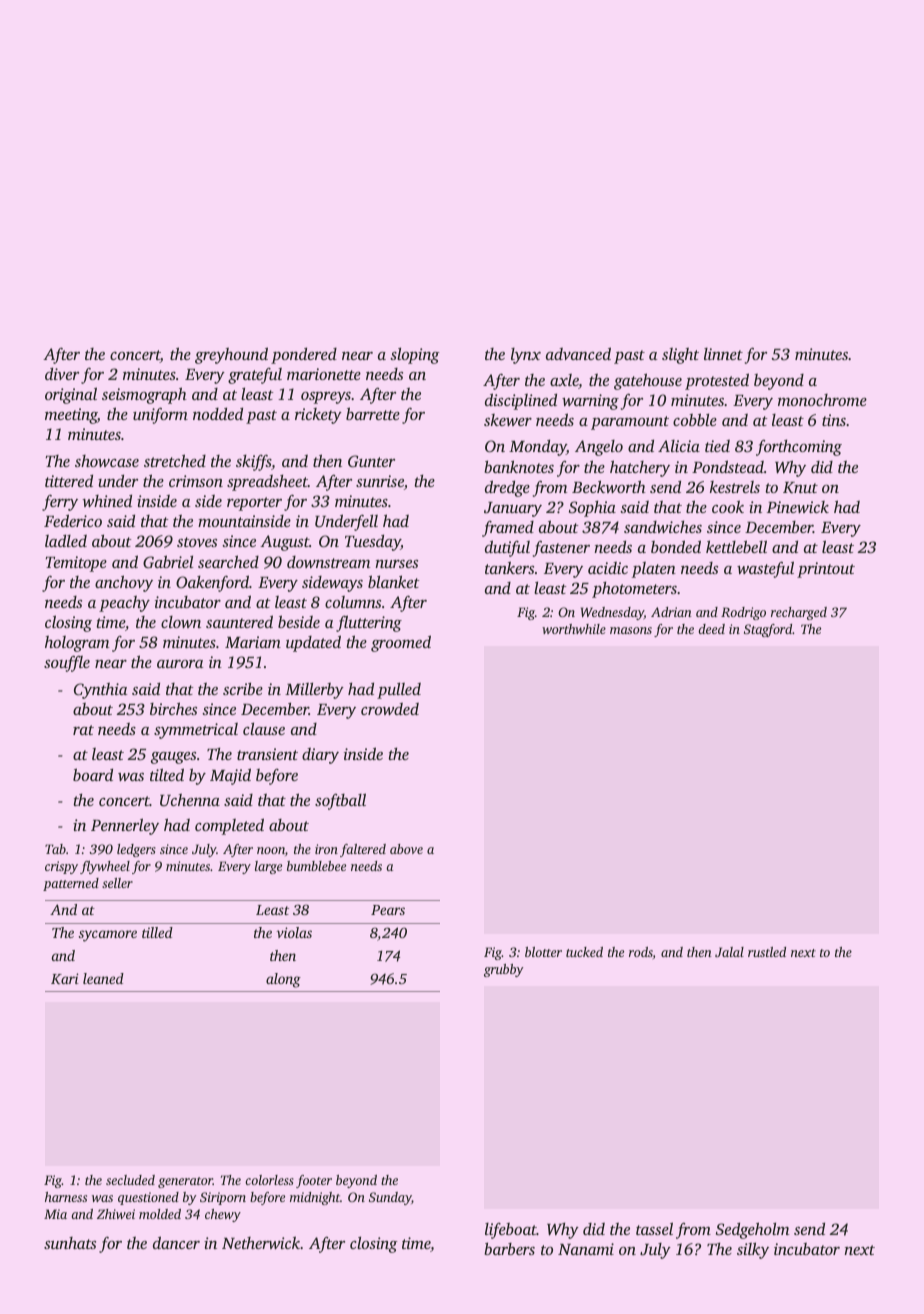 The image size is (924, 1314). What do you see at coordinates (415, 355) in the screenshot?
I see `sloping` at bounding box center [415, 355].
